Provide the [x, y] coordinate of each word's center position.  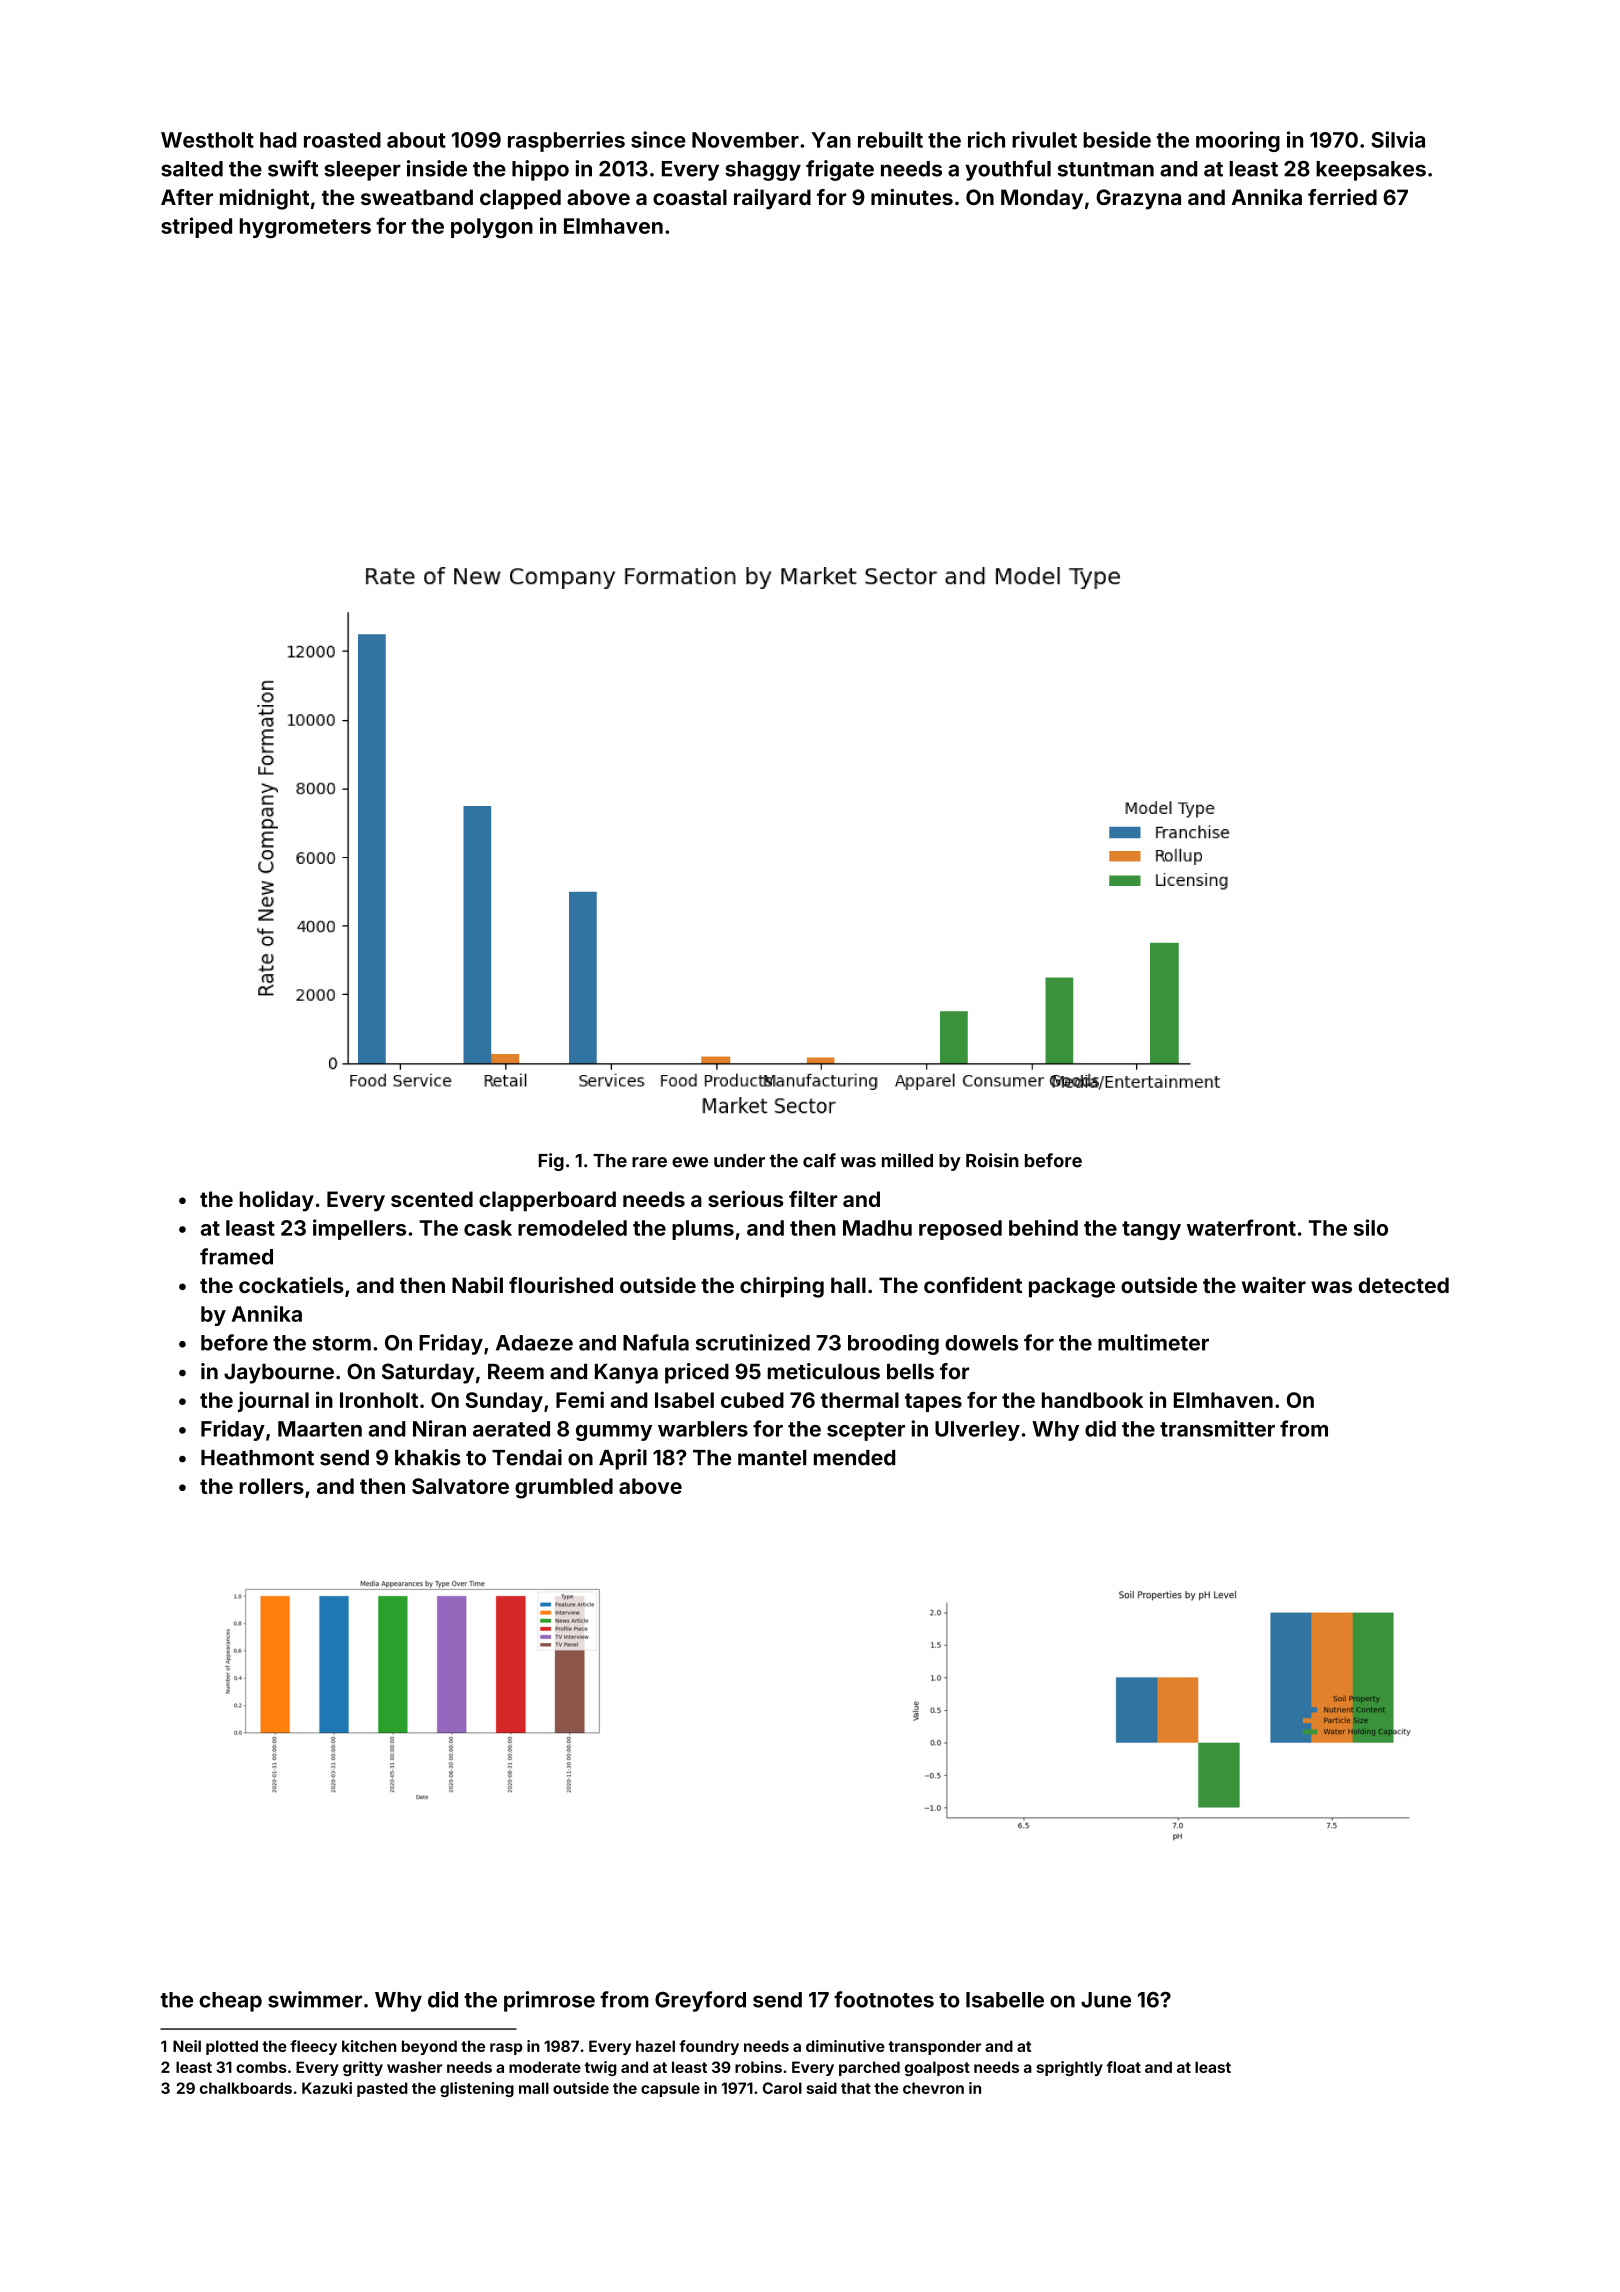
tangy [1151, 1230]
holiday [277, 1201]
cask [488, 1228]
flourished [561, 1285]
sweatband [417, 197]
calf [819, 1160]
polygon [492, 228]
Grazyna [1138, 199]
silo [1371, 1227]
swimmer [315, 1999]
